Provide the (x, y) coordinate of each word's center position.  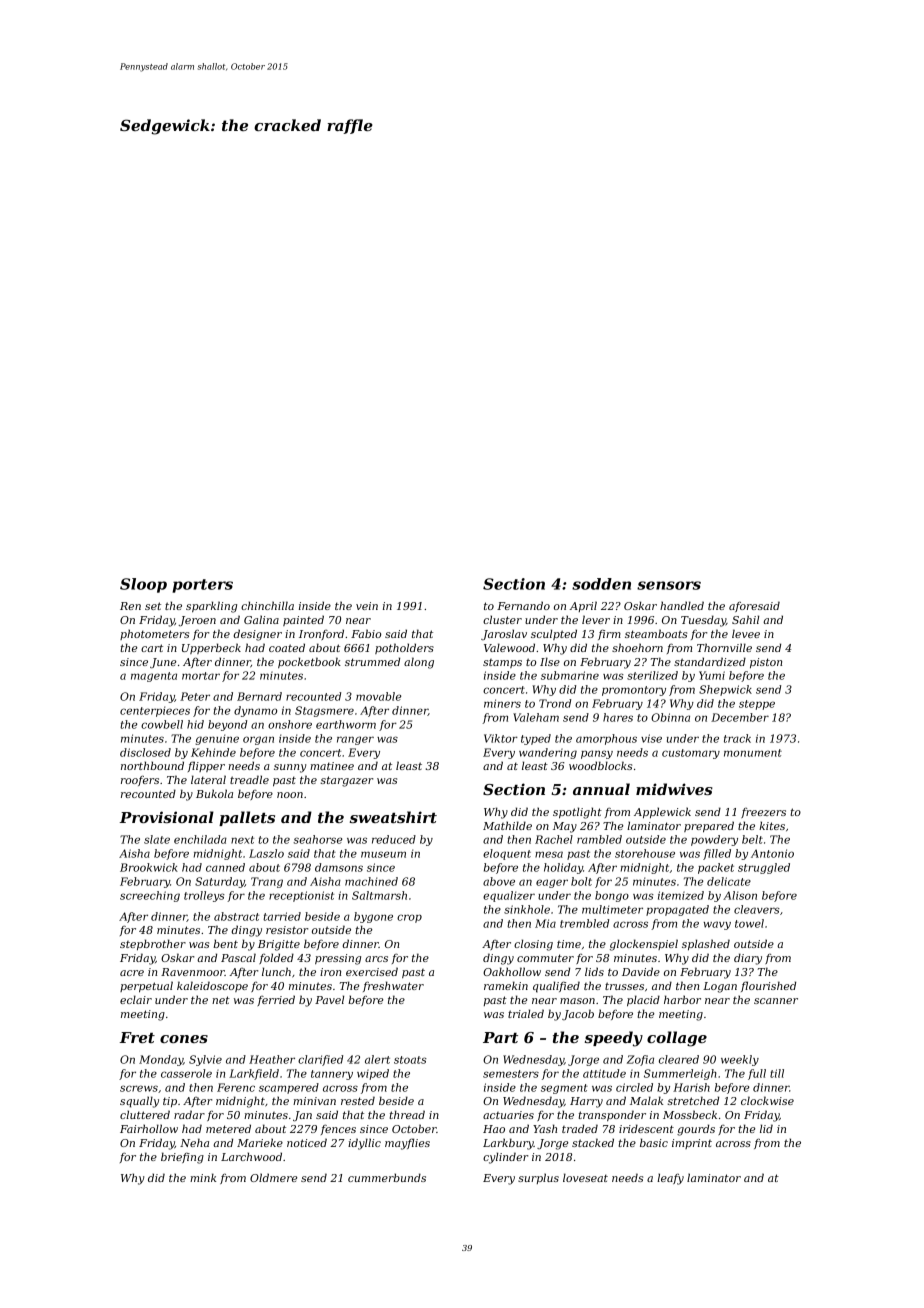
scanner (776, 1001)
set (153, 606)
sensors (669, 585)
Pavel (329, 999)
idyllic (364, 1144)
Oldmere (274, 1177)
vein (367, 606)
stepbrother (153, 944)
